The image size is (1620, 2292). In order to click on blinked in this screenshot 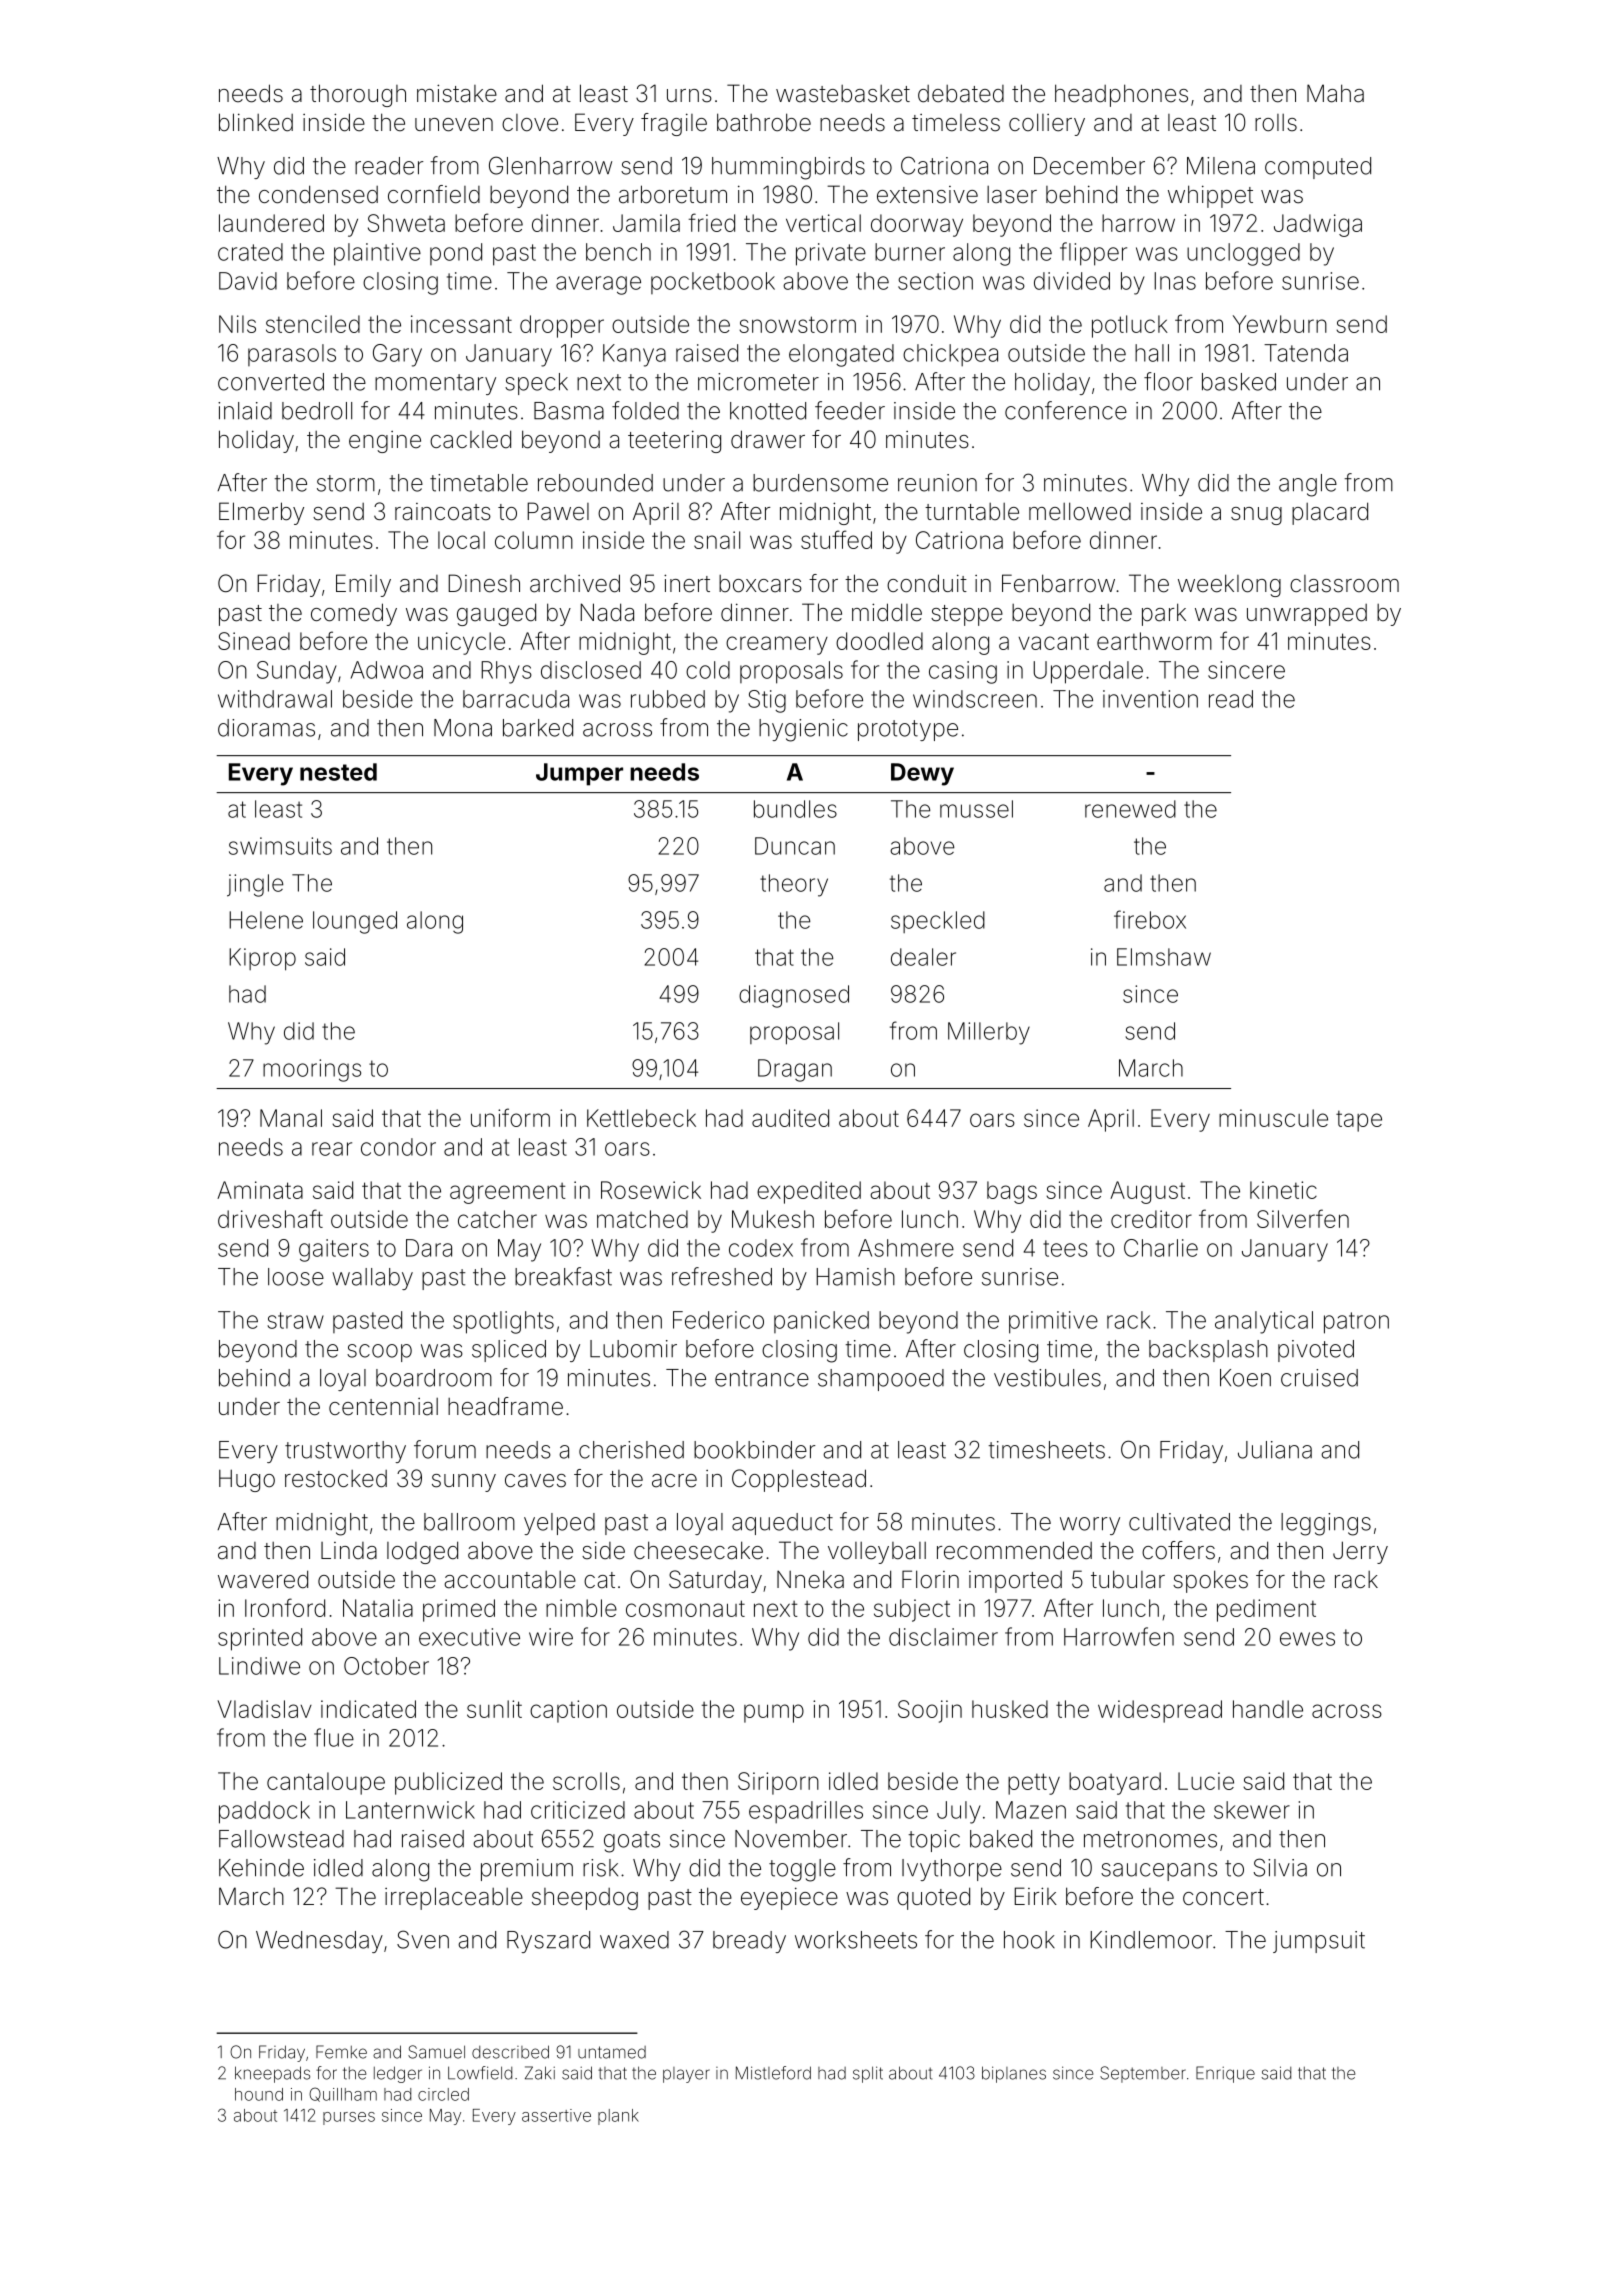, I will do `click(256, 122)`.
